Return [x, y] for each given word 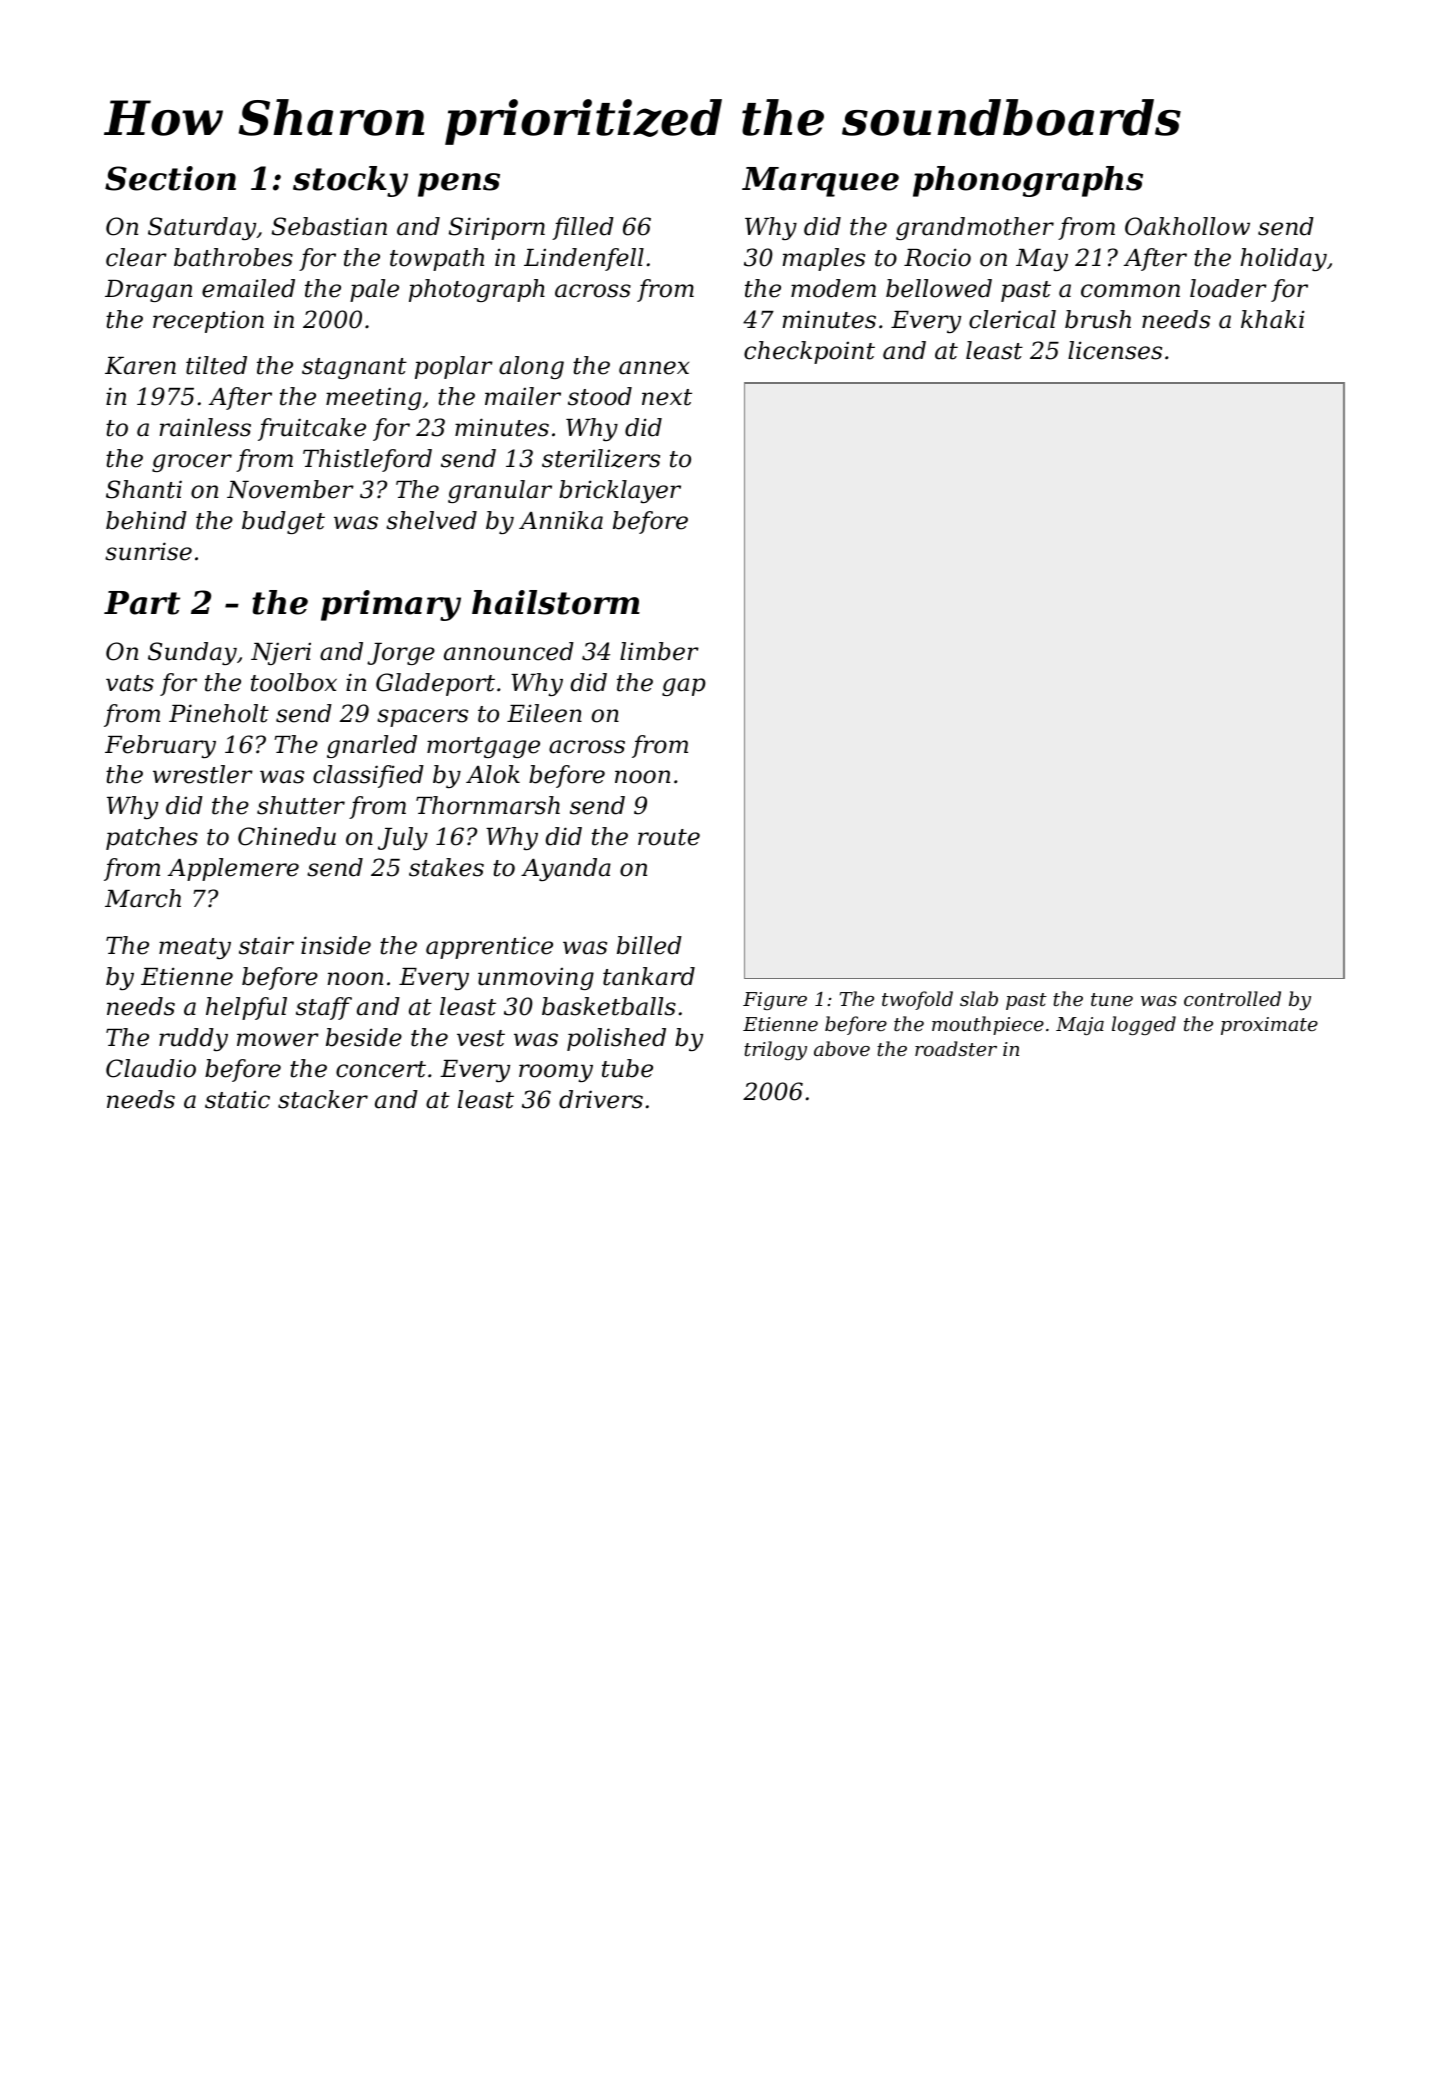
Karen [140, 366]
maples [824, 259]
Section [170, 178]
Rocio [937, 257]
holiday [1283, 259]
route [669, 837]
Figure [775, 1001]
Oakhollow [1187, 226]
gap [684, 687]
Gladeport [435, 684]
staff [324, 1008]
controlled [1232, 998]
